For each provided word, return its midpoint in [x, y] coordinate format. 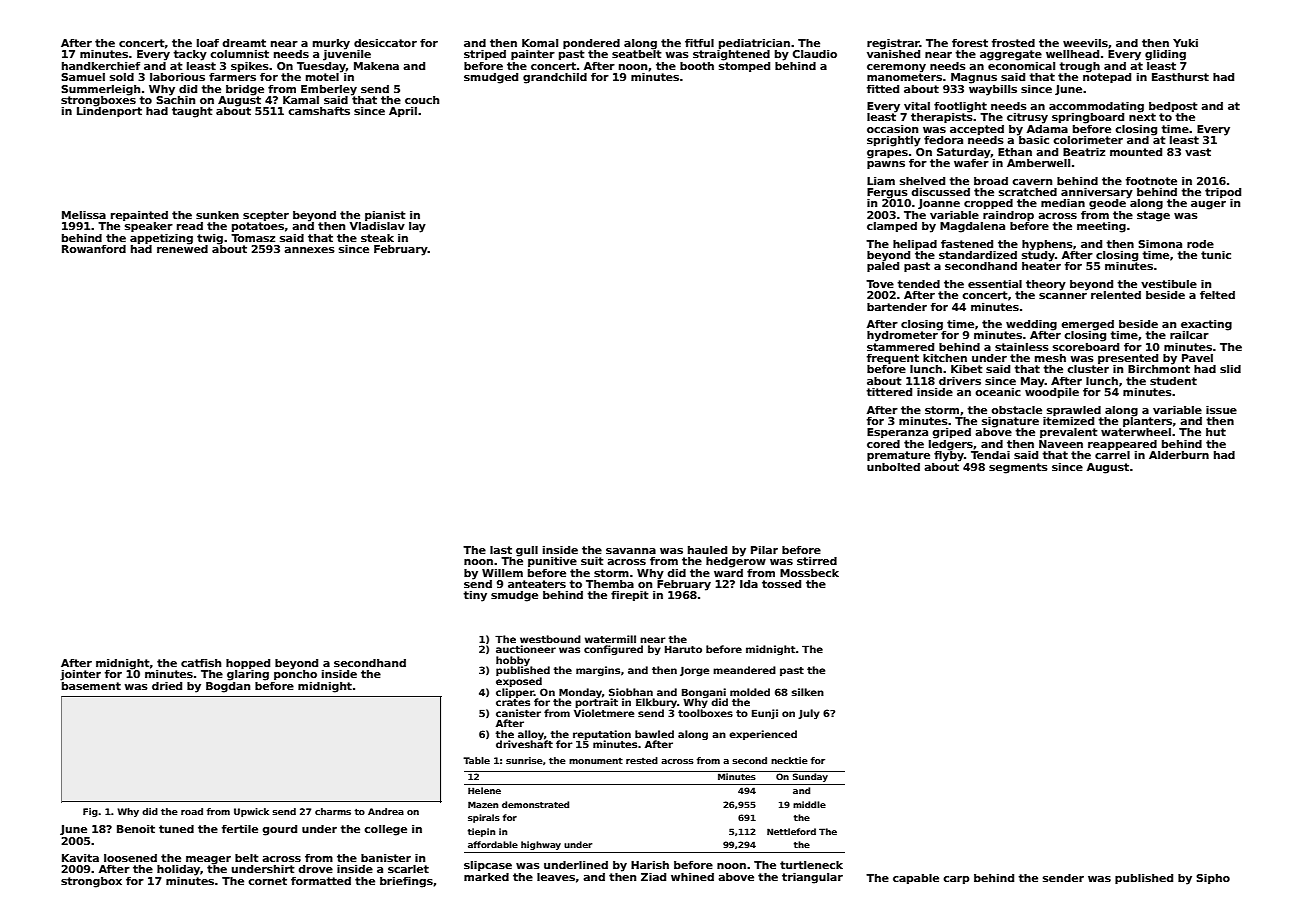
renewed [182, 248]
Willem [502, 573]
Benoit [136, 829]
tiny [475, 596]
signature [1010, 422]
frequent [893, 359]
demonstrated [535, 804]
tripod [1223, 193]
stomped [744, 67]
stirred [817, 561]
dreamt [244, 43]
